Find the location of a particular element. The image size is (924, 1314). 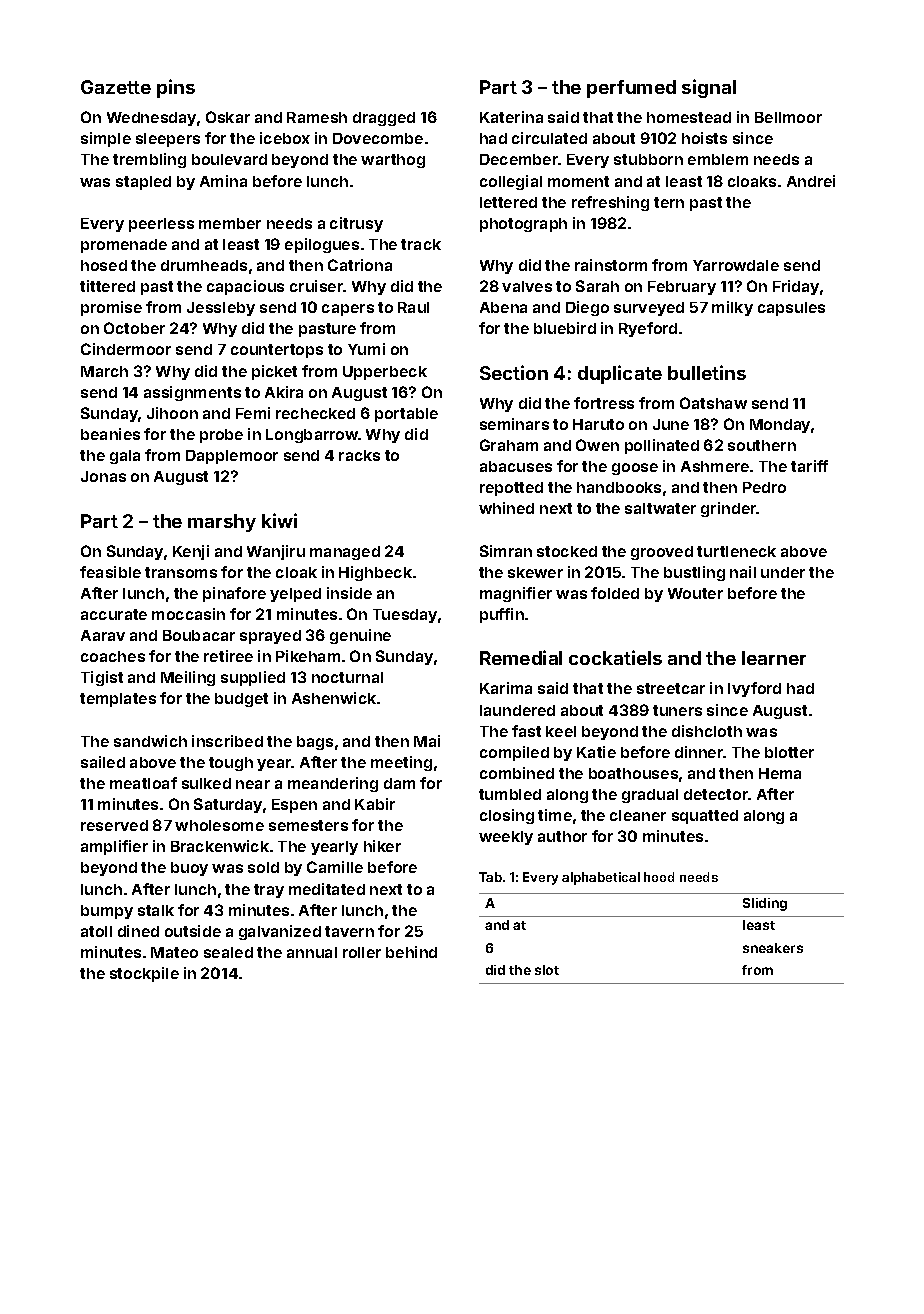

supplied is located at coordinates (253, 678).
